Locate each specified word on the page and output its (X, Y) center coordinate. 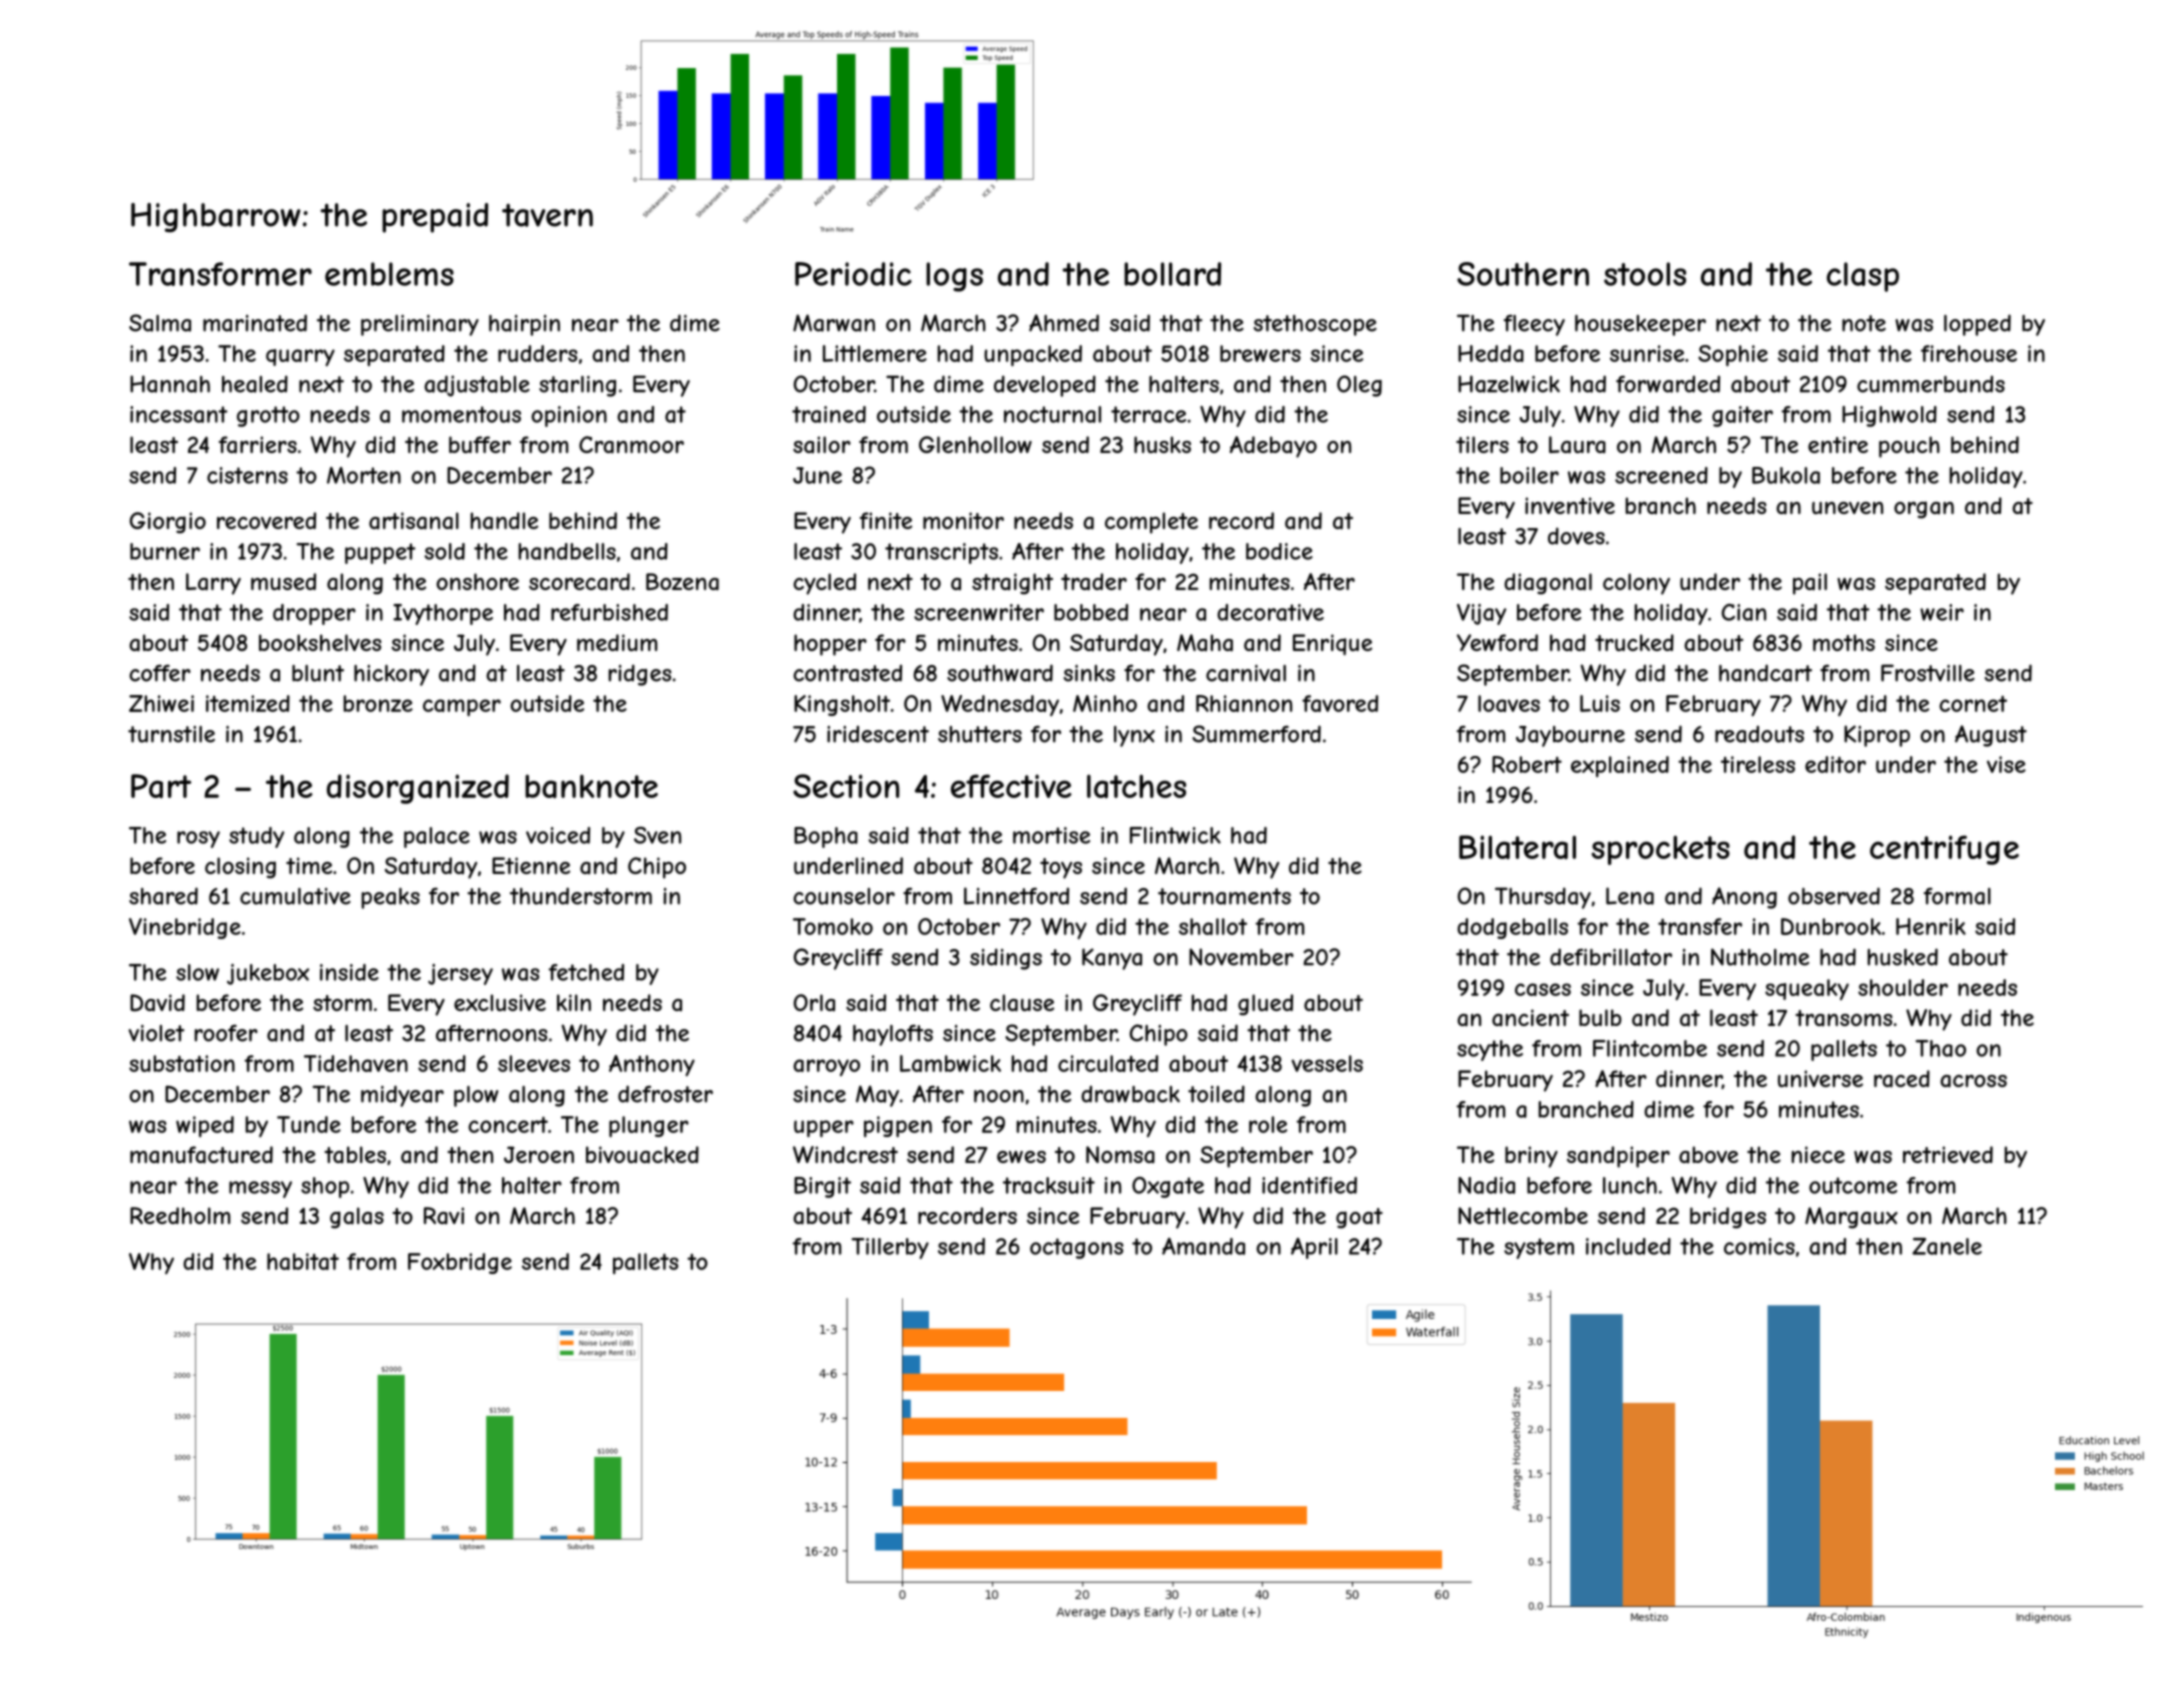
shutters (980, 734)
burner (165, 551)
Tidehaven (356, 1063)
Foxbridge (460, 1263)
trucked (1634, 642)
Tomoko (833, 926)
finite (886, 520)
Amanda (1203, 1246)
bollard (1172, 274)
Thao (1941, 1048)
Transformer (220, 274)
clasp (1863, 277)
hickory (391, 675)
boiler (1529, 475)
